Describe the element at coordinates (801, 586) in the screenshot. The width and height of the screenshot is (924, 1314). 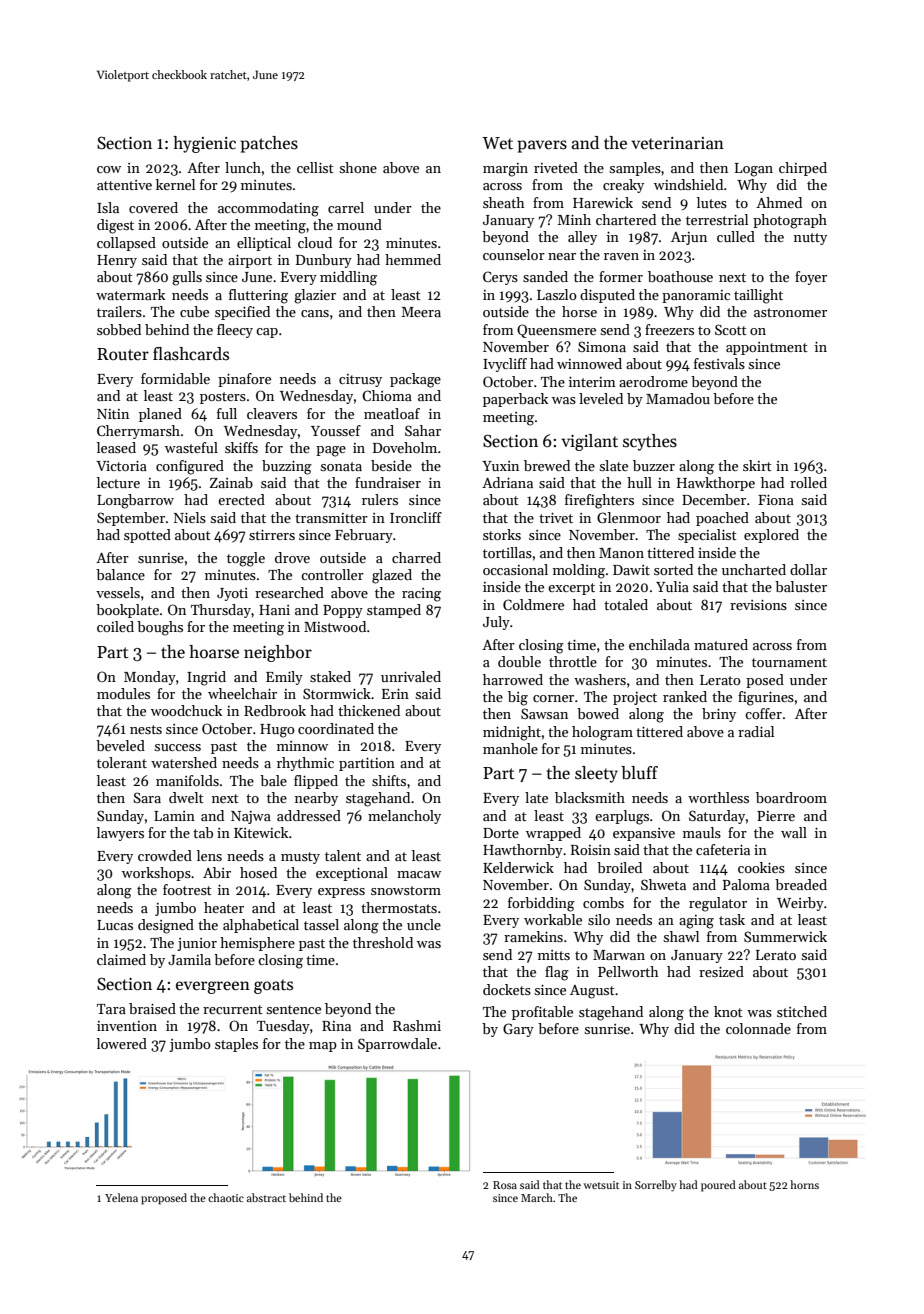
I see `baluster` at that location.
